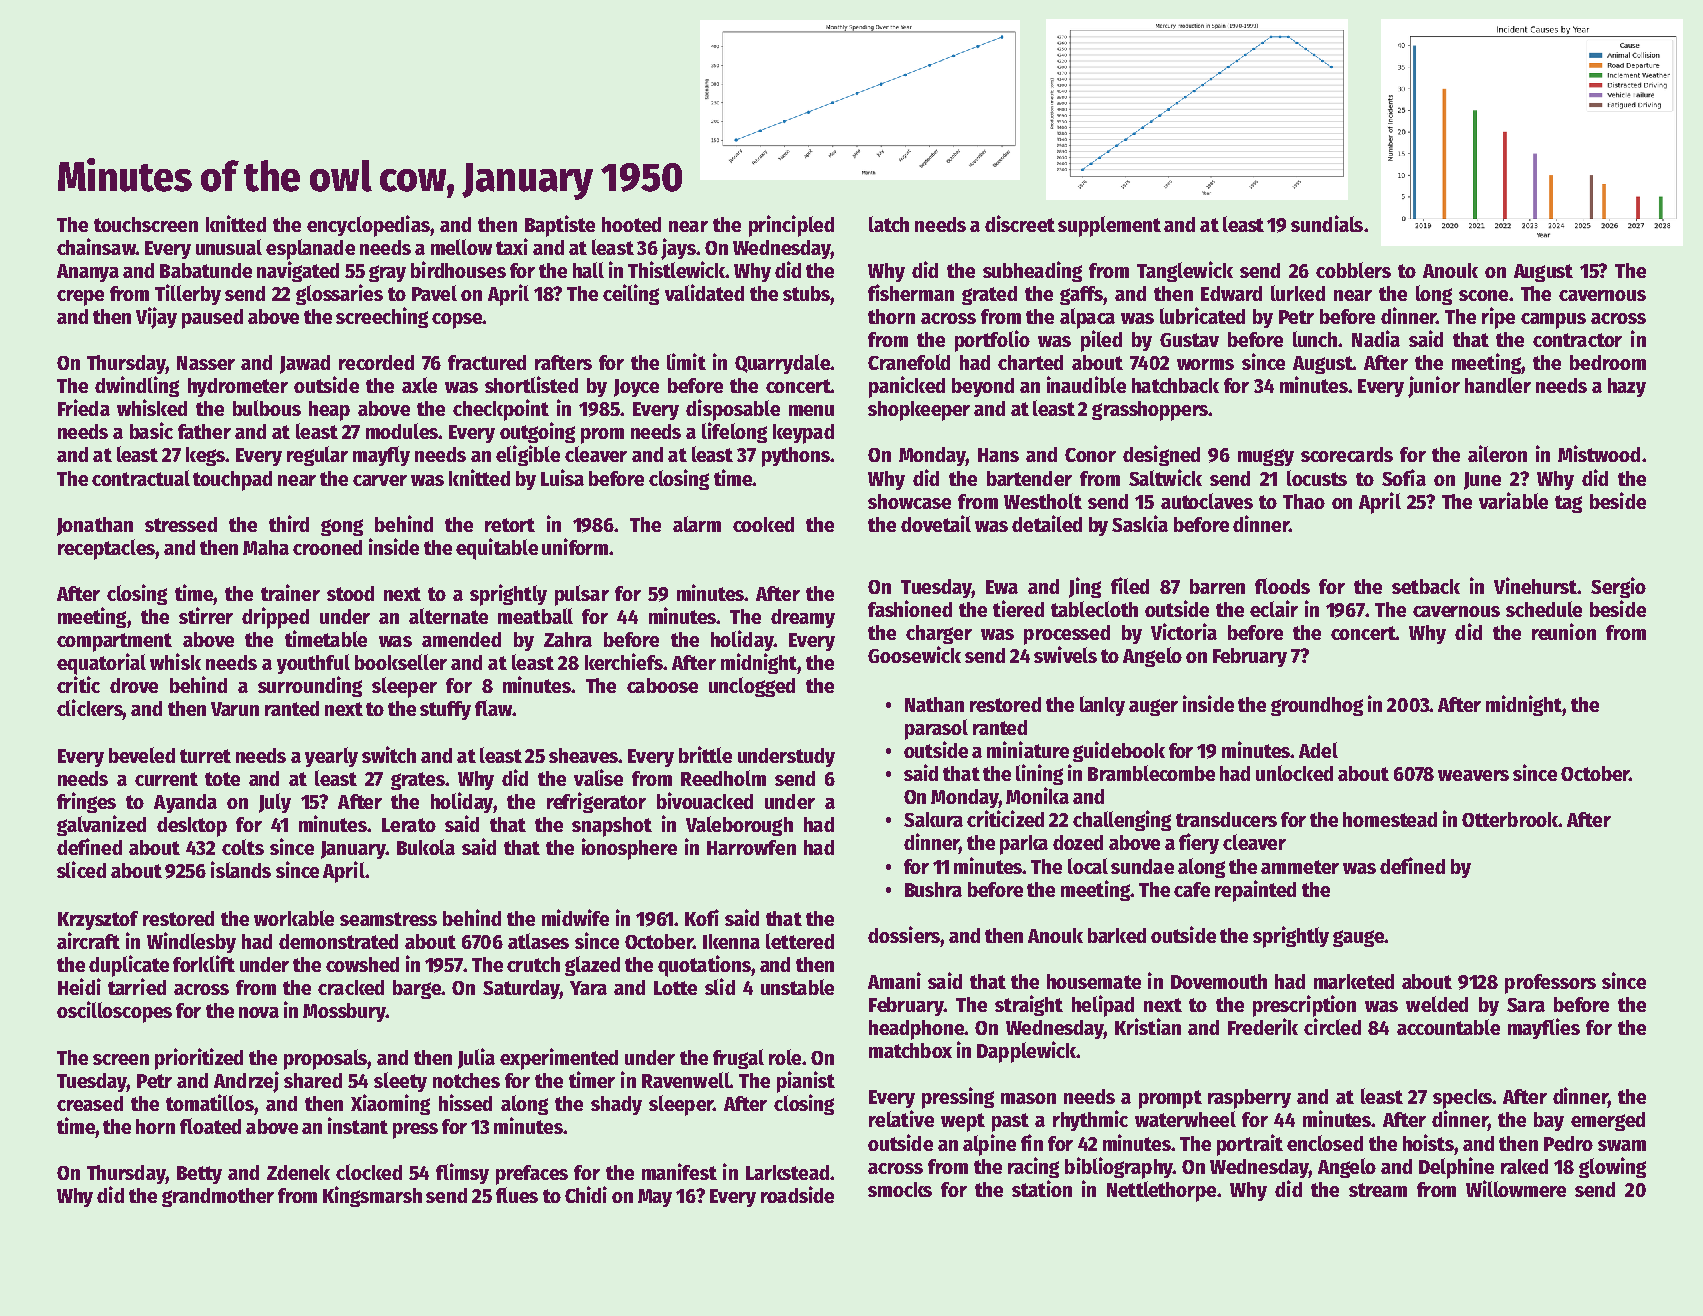  I want to click on unlocked, so click(1294, 773).
